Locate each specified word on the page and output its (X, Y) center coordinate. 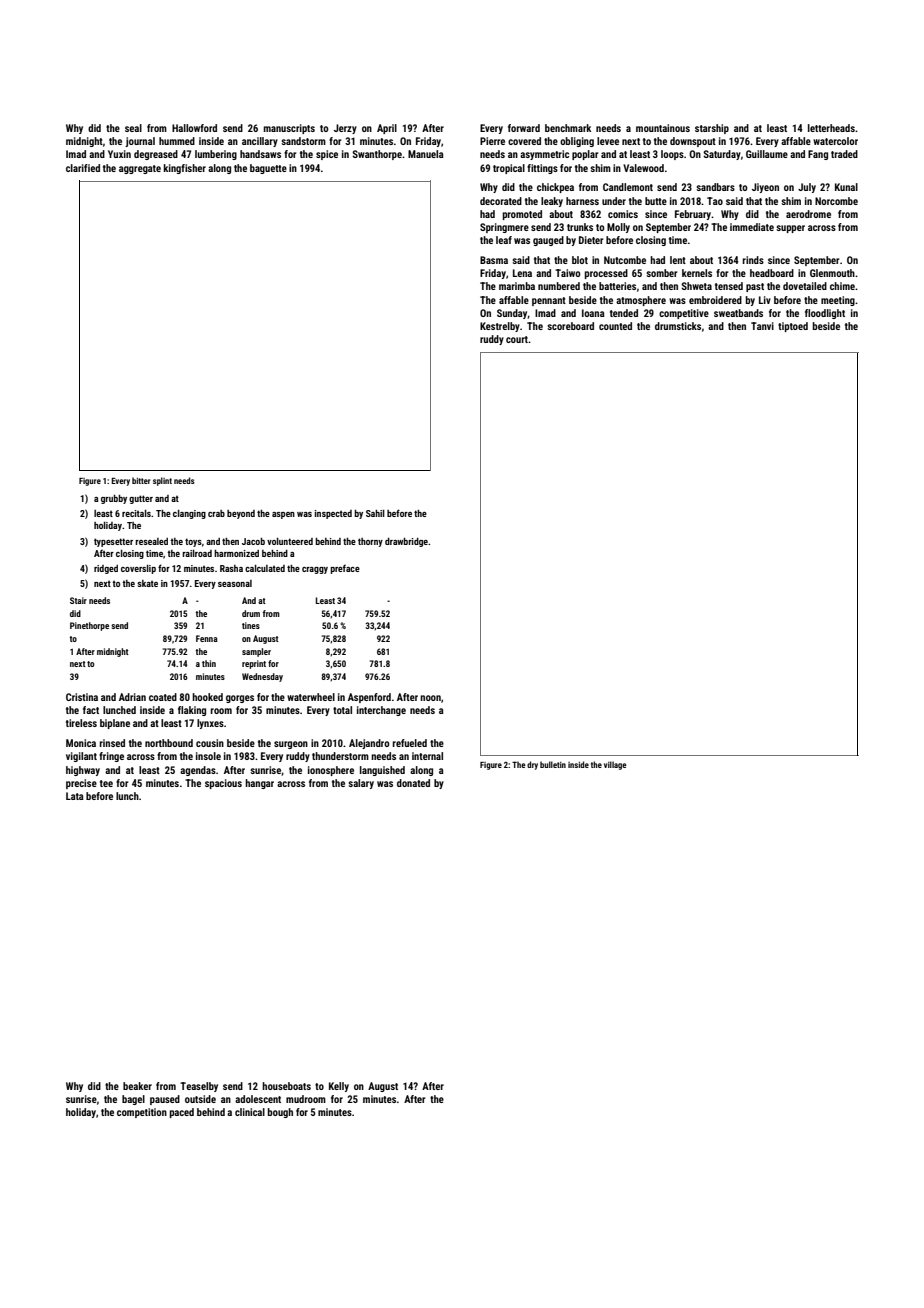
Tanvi (762, 326)
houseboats (286, 1086)
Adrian (132, 697)
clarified (83, 168)
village (615, 765)
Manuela (426, 154)
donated (413, 783)
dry (532, 765)
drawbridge (406, 542)
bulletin (553, 764)
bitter (141, 480)
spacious (223, 784)
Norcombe (836, 201)
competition (142, 1113)
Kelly (339, 1087)
